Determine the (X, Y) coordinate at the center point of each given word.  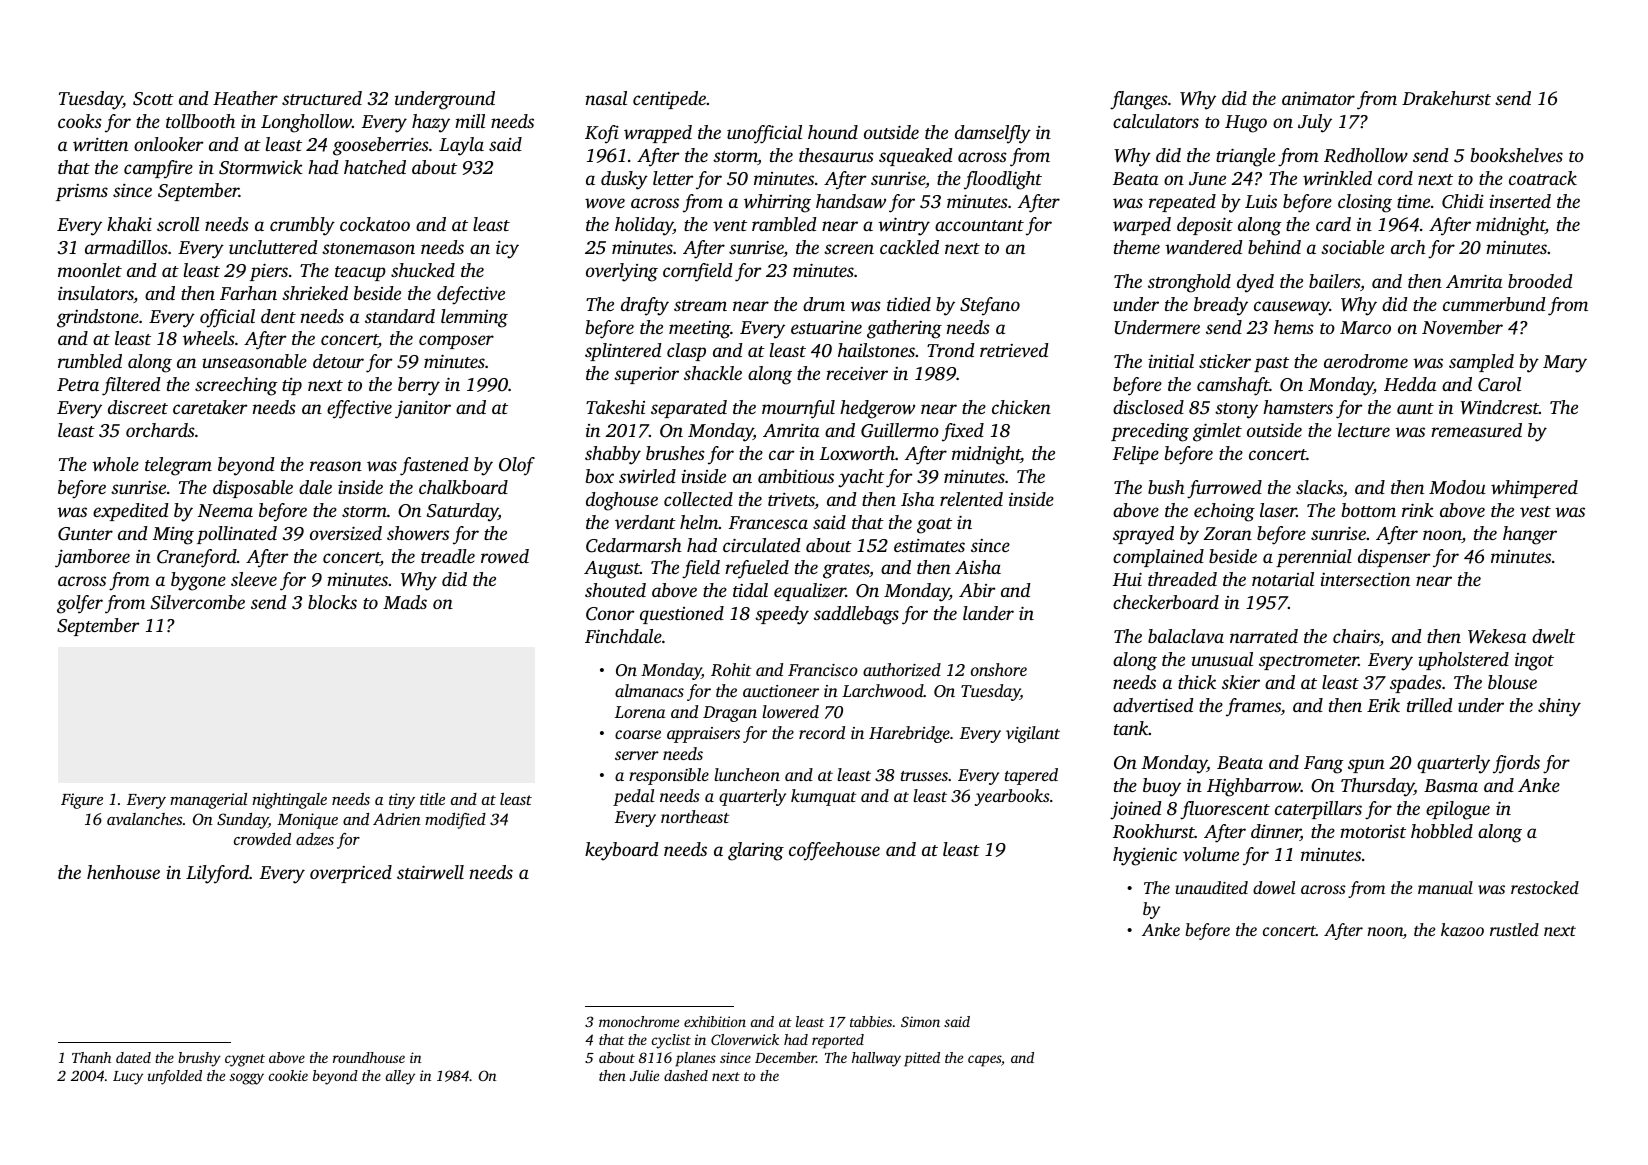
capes (984, 1061)
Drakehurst (1446, 98)
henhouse (123, 872)
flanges (1139, 100)
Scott (153, 99)
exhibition (715, 1021)
